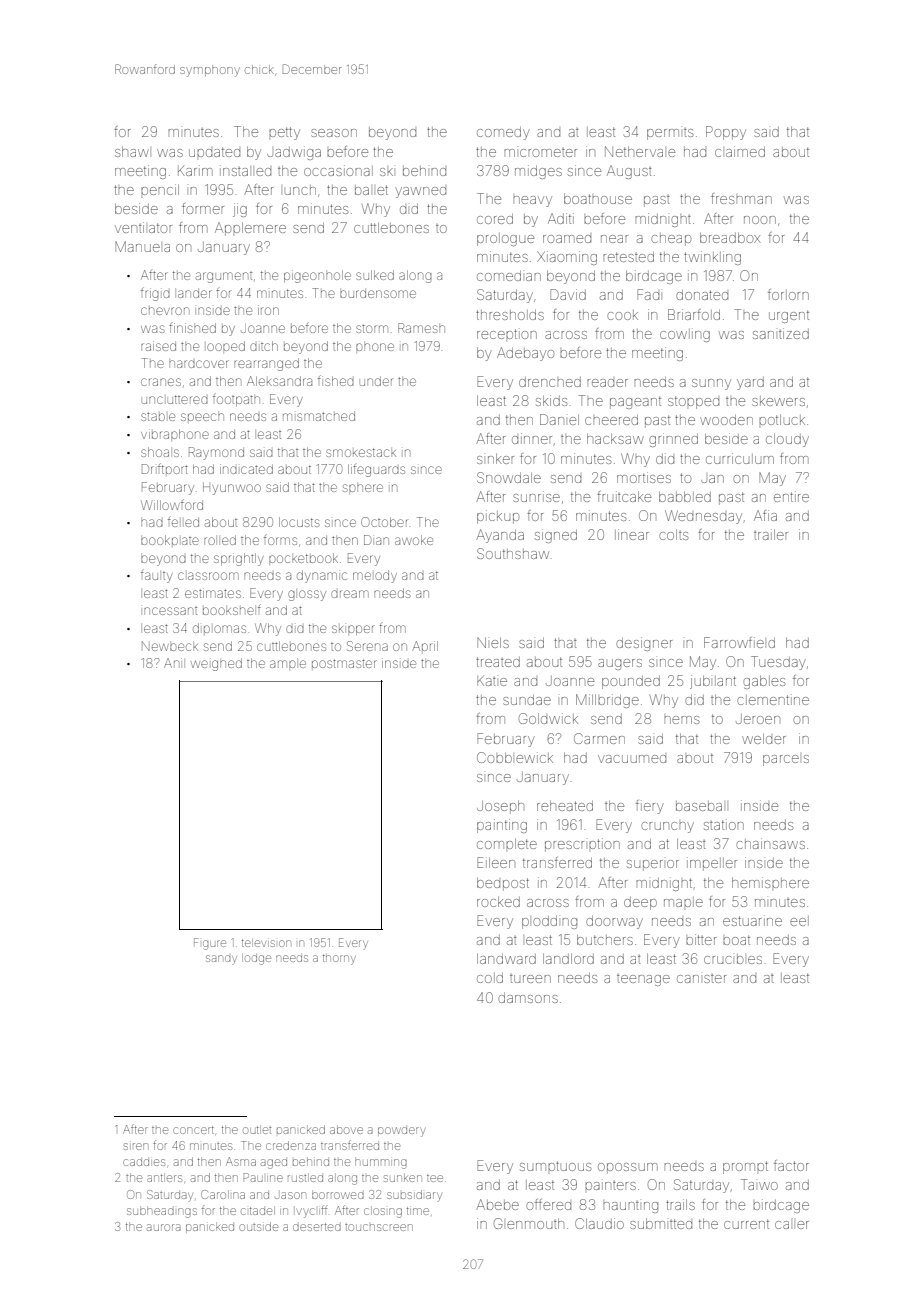 The height and width of the screenshot is (1308, 924). What do you see at coordinates (532, 438) in the screenshot?
I see `dinner` at bounding box center [532, 438].
